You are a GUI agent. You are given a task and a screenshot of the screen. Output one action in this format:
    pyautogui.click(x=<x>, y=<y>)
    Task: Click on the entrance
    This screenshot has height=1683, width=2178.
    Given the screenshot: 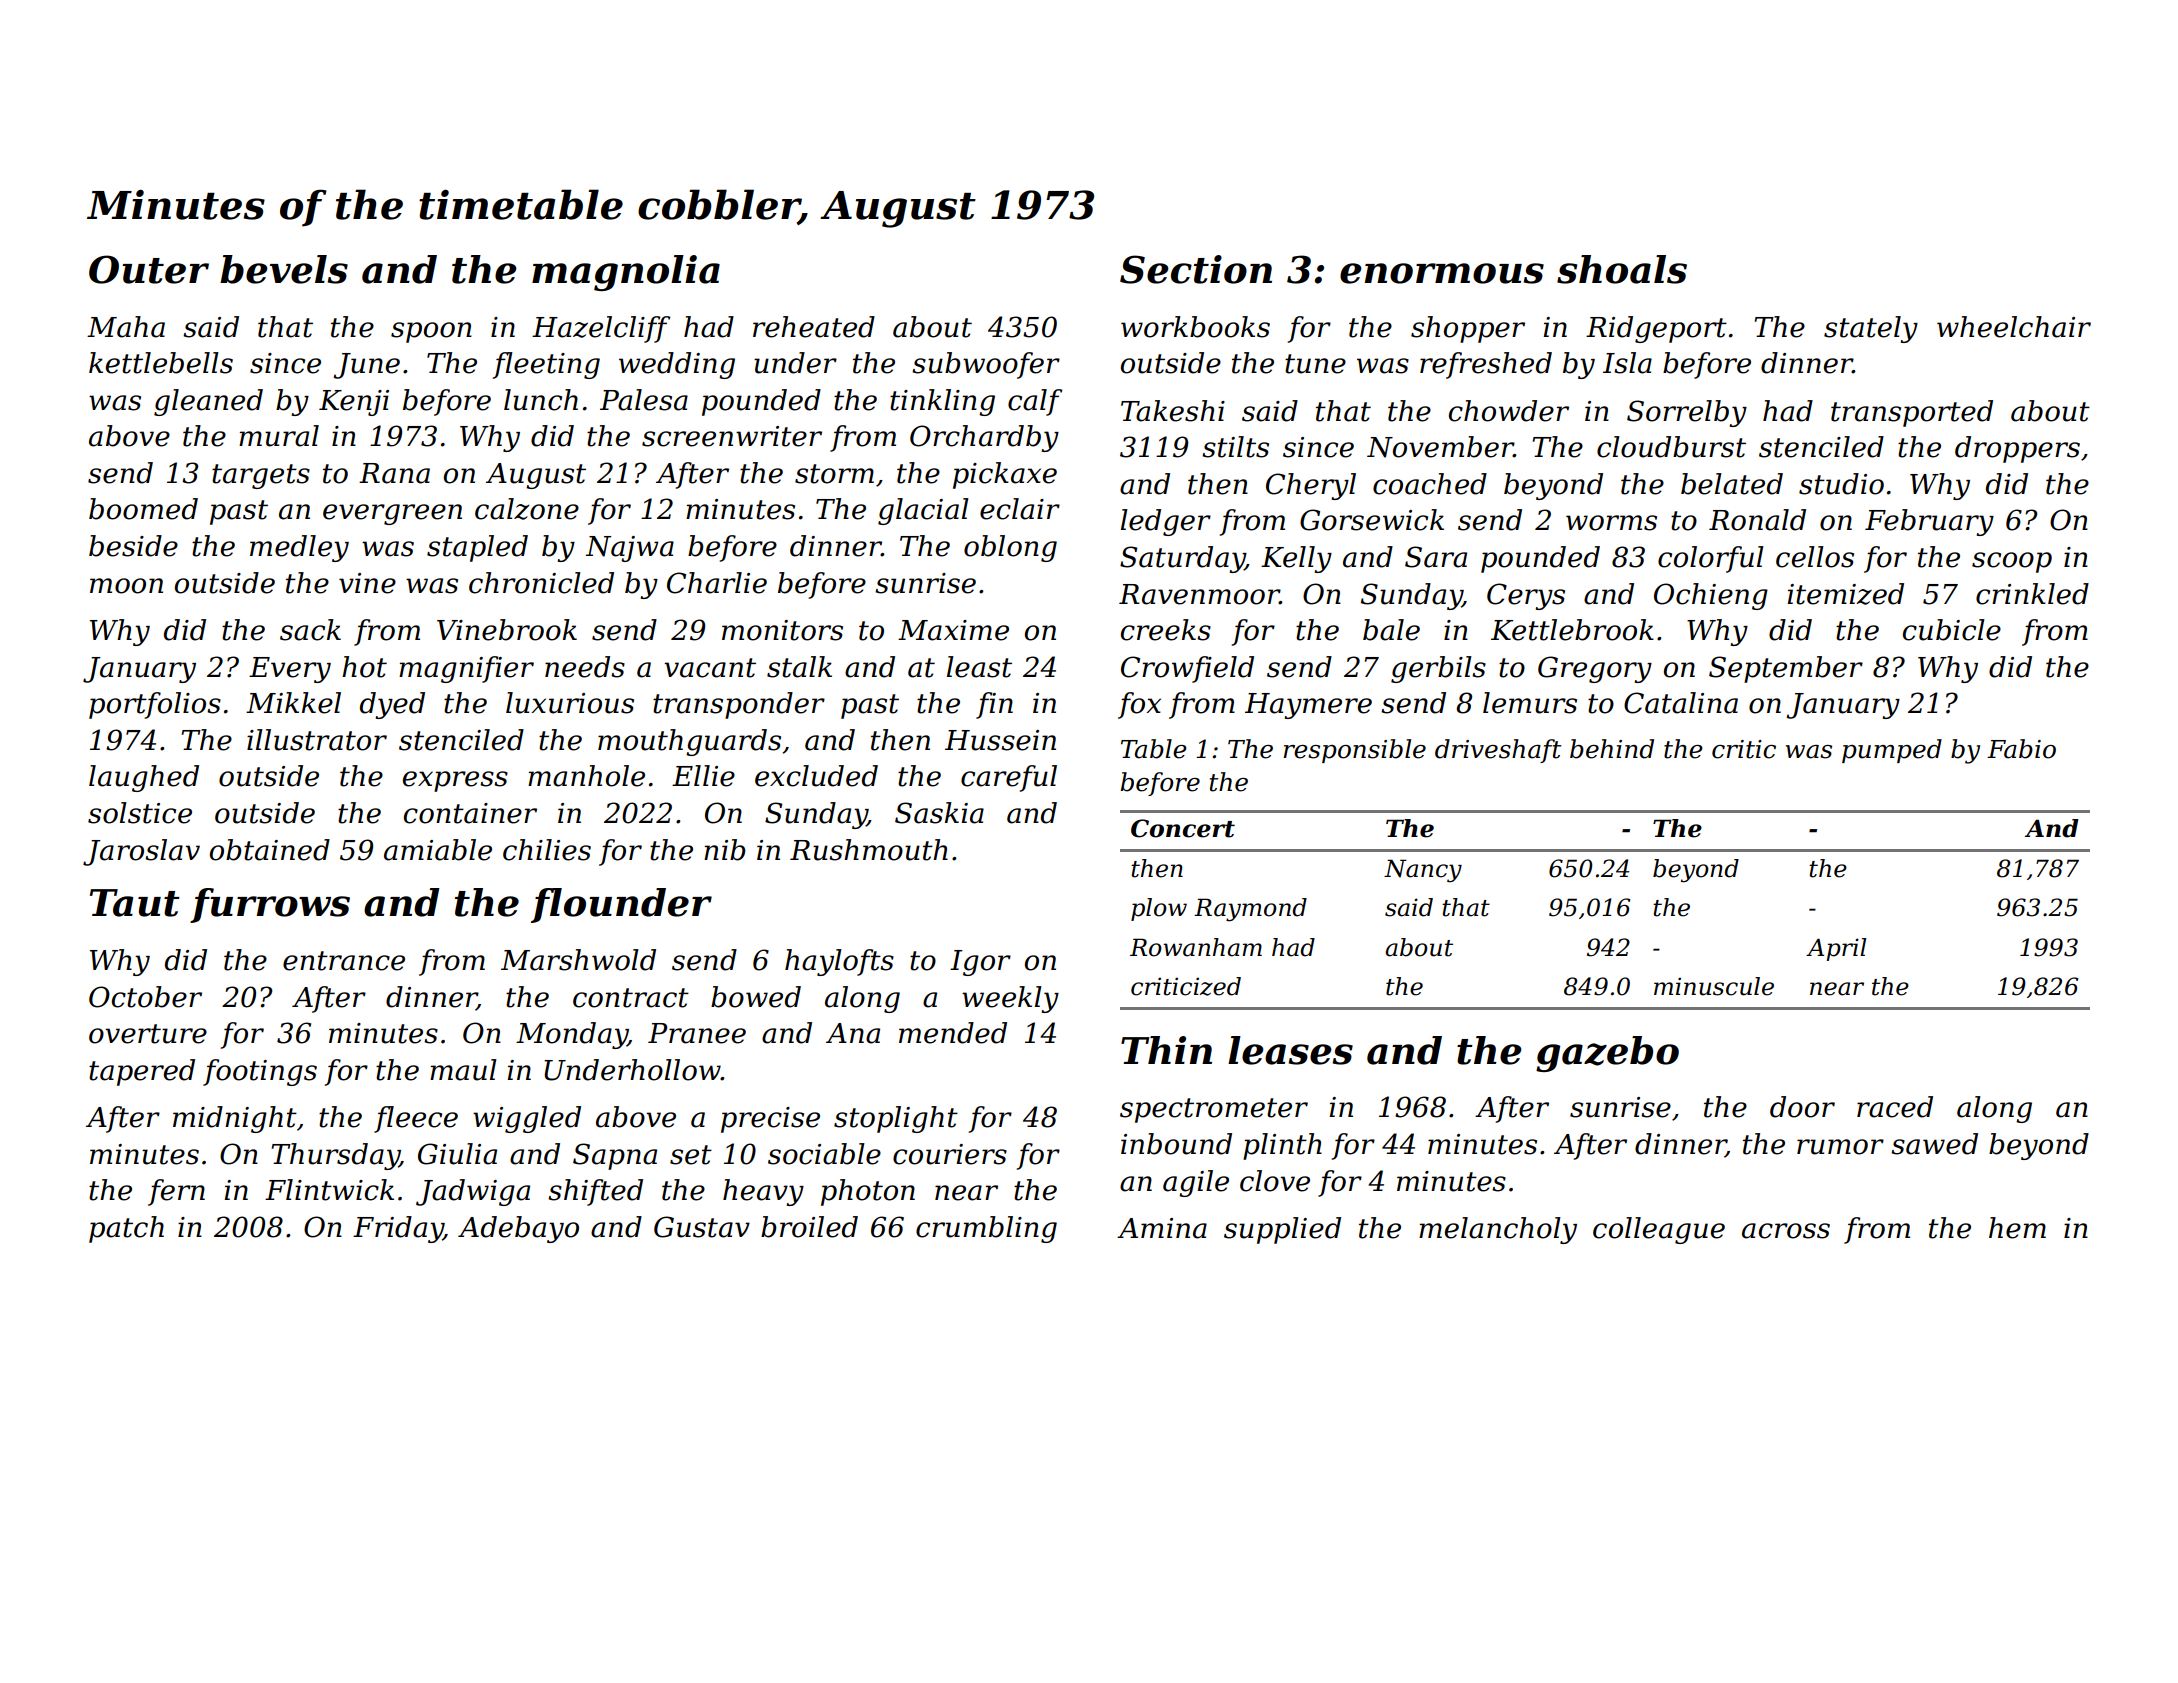 What is the action you would take?
    pyautogui.click(x=344, y=961)
